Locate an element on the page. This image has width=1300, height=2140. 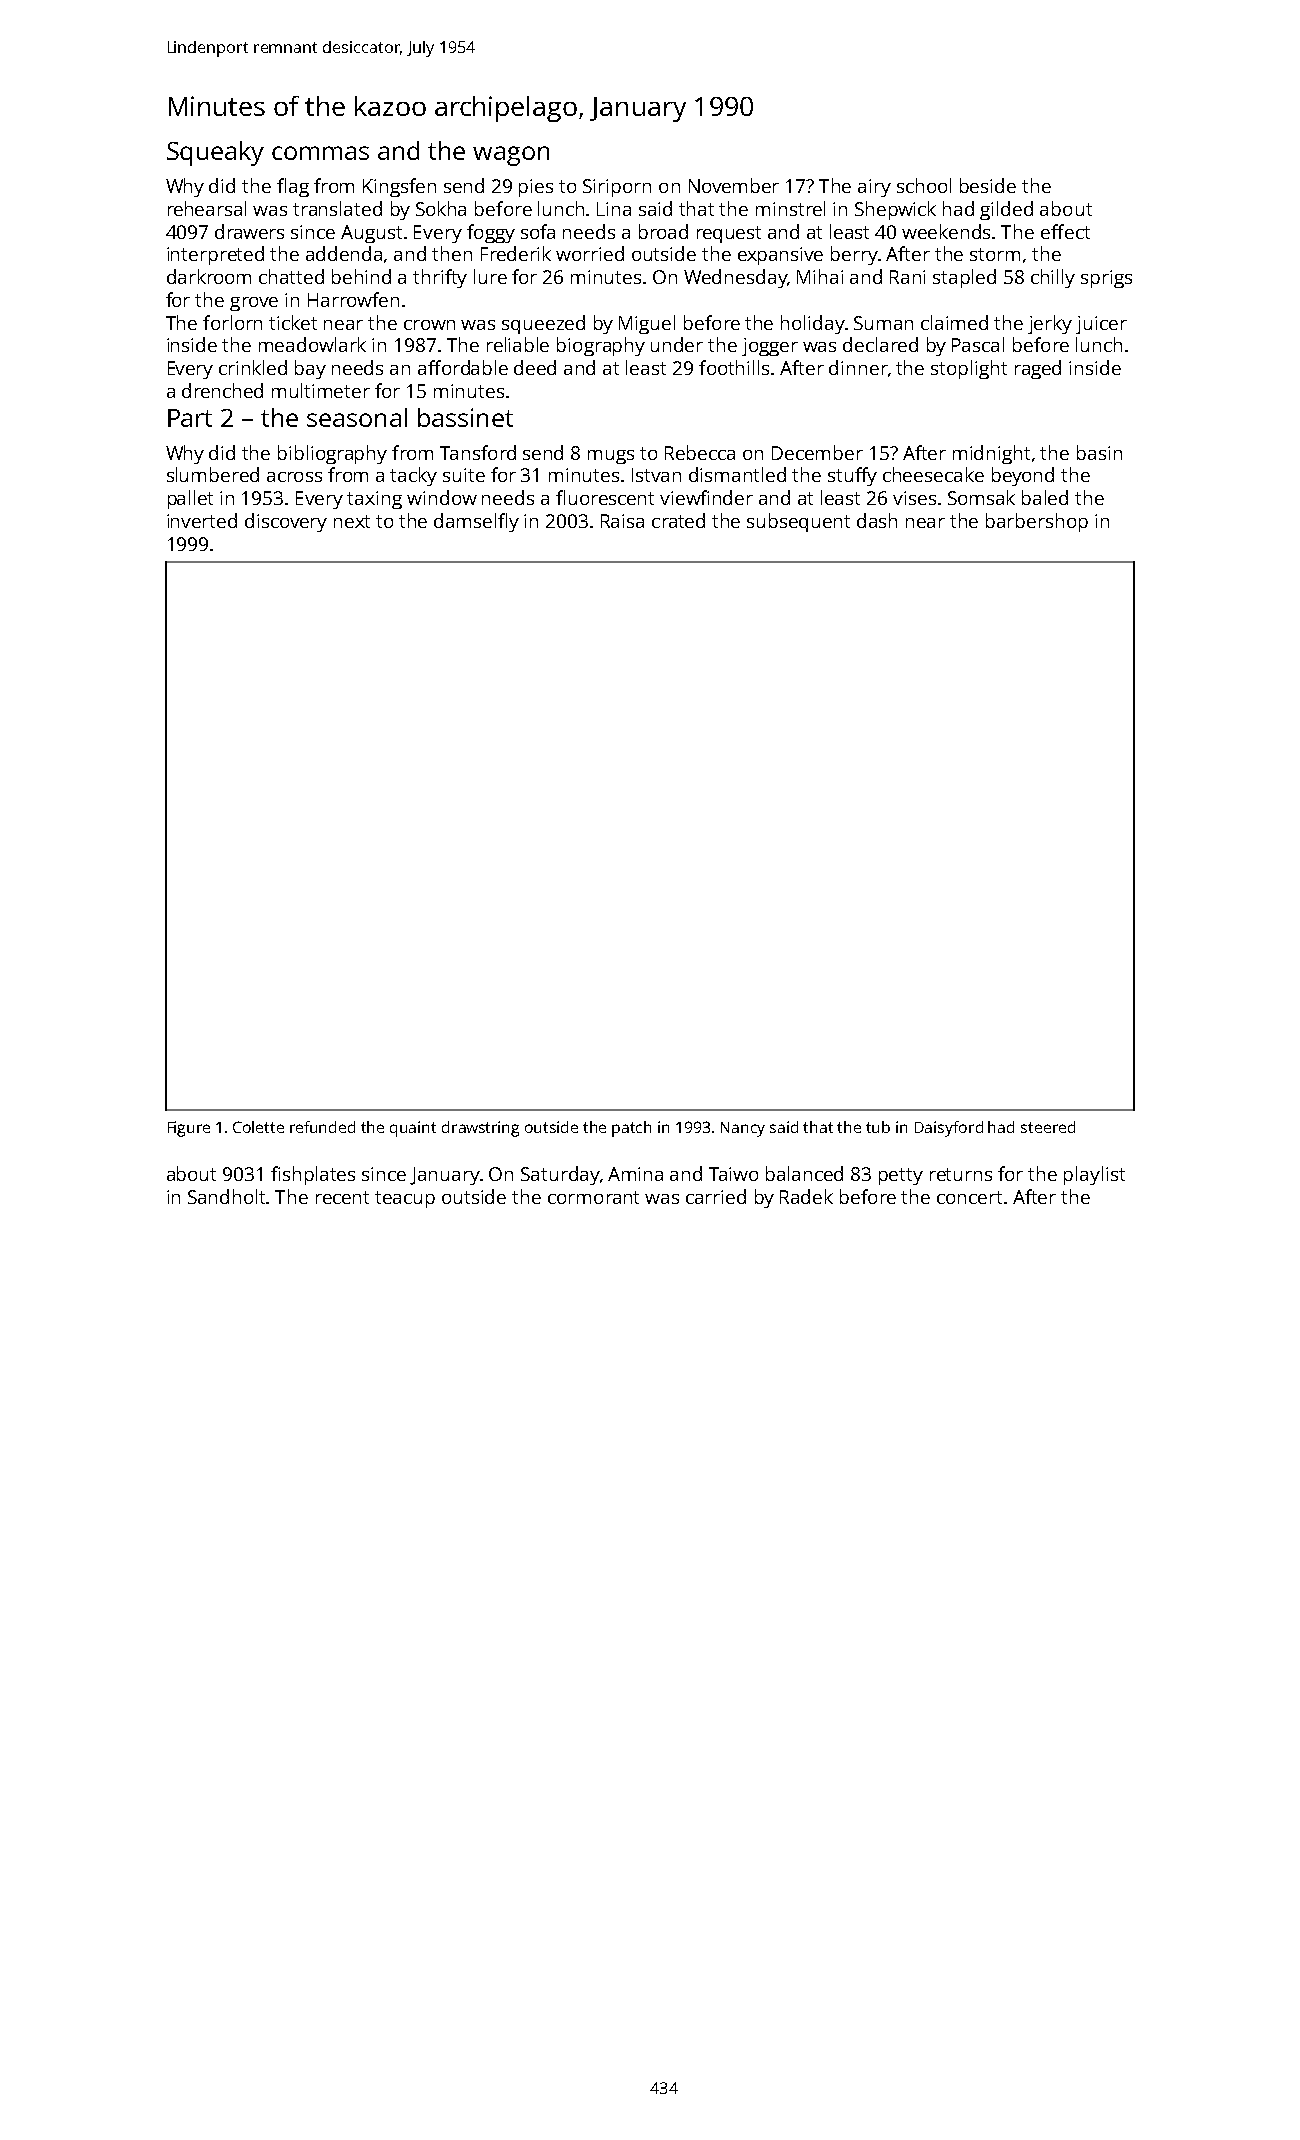
Mihai is located at coordinates (820, 276).
